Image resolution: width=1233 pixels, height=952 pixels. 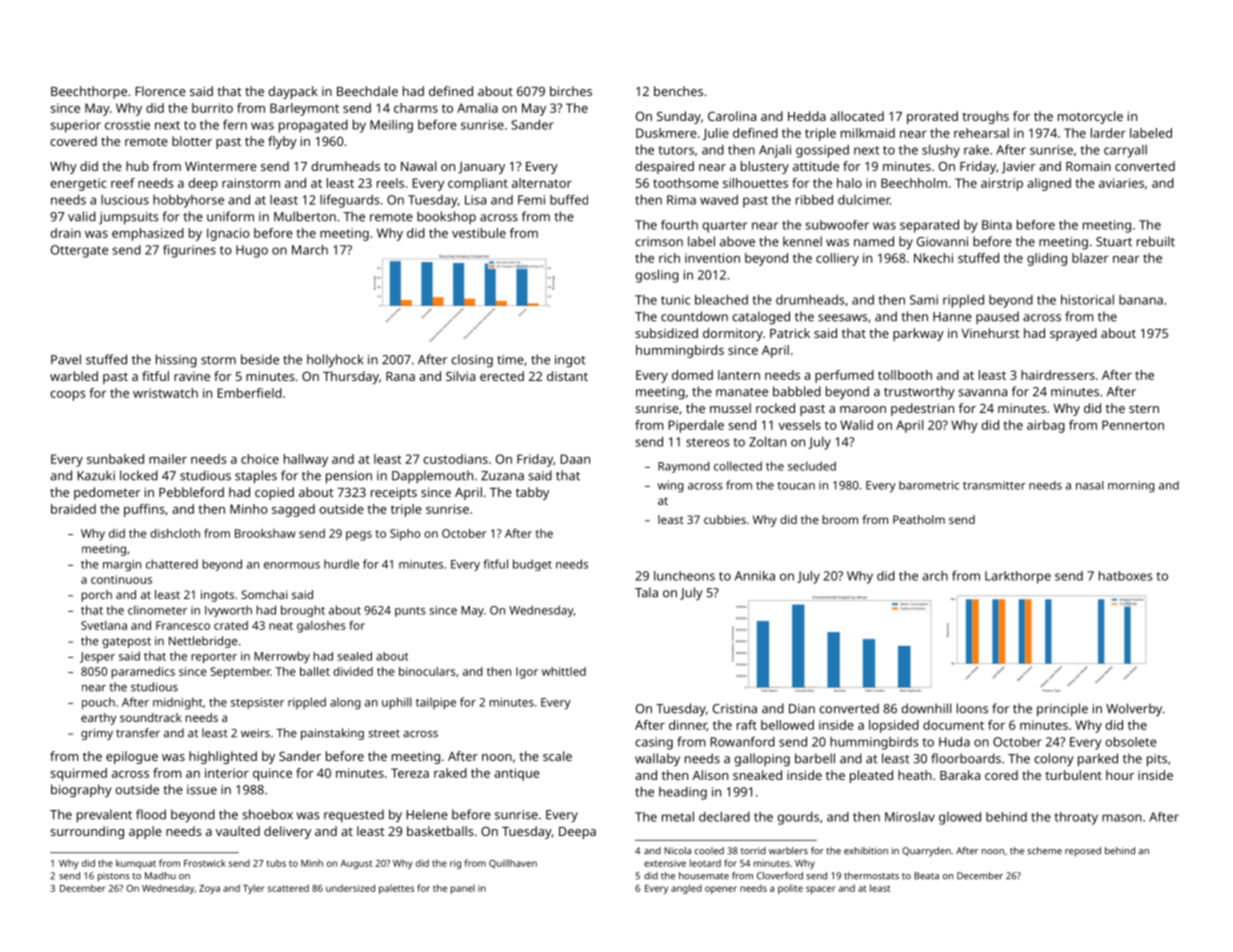 What do you see at coordinates (735, 709) in the image?
I see `Cristina` at bounding box center [735, 709].
